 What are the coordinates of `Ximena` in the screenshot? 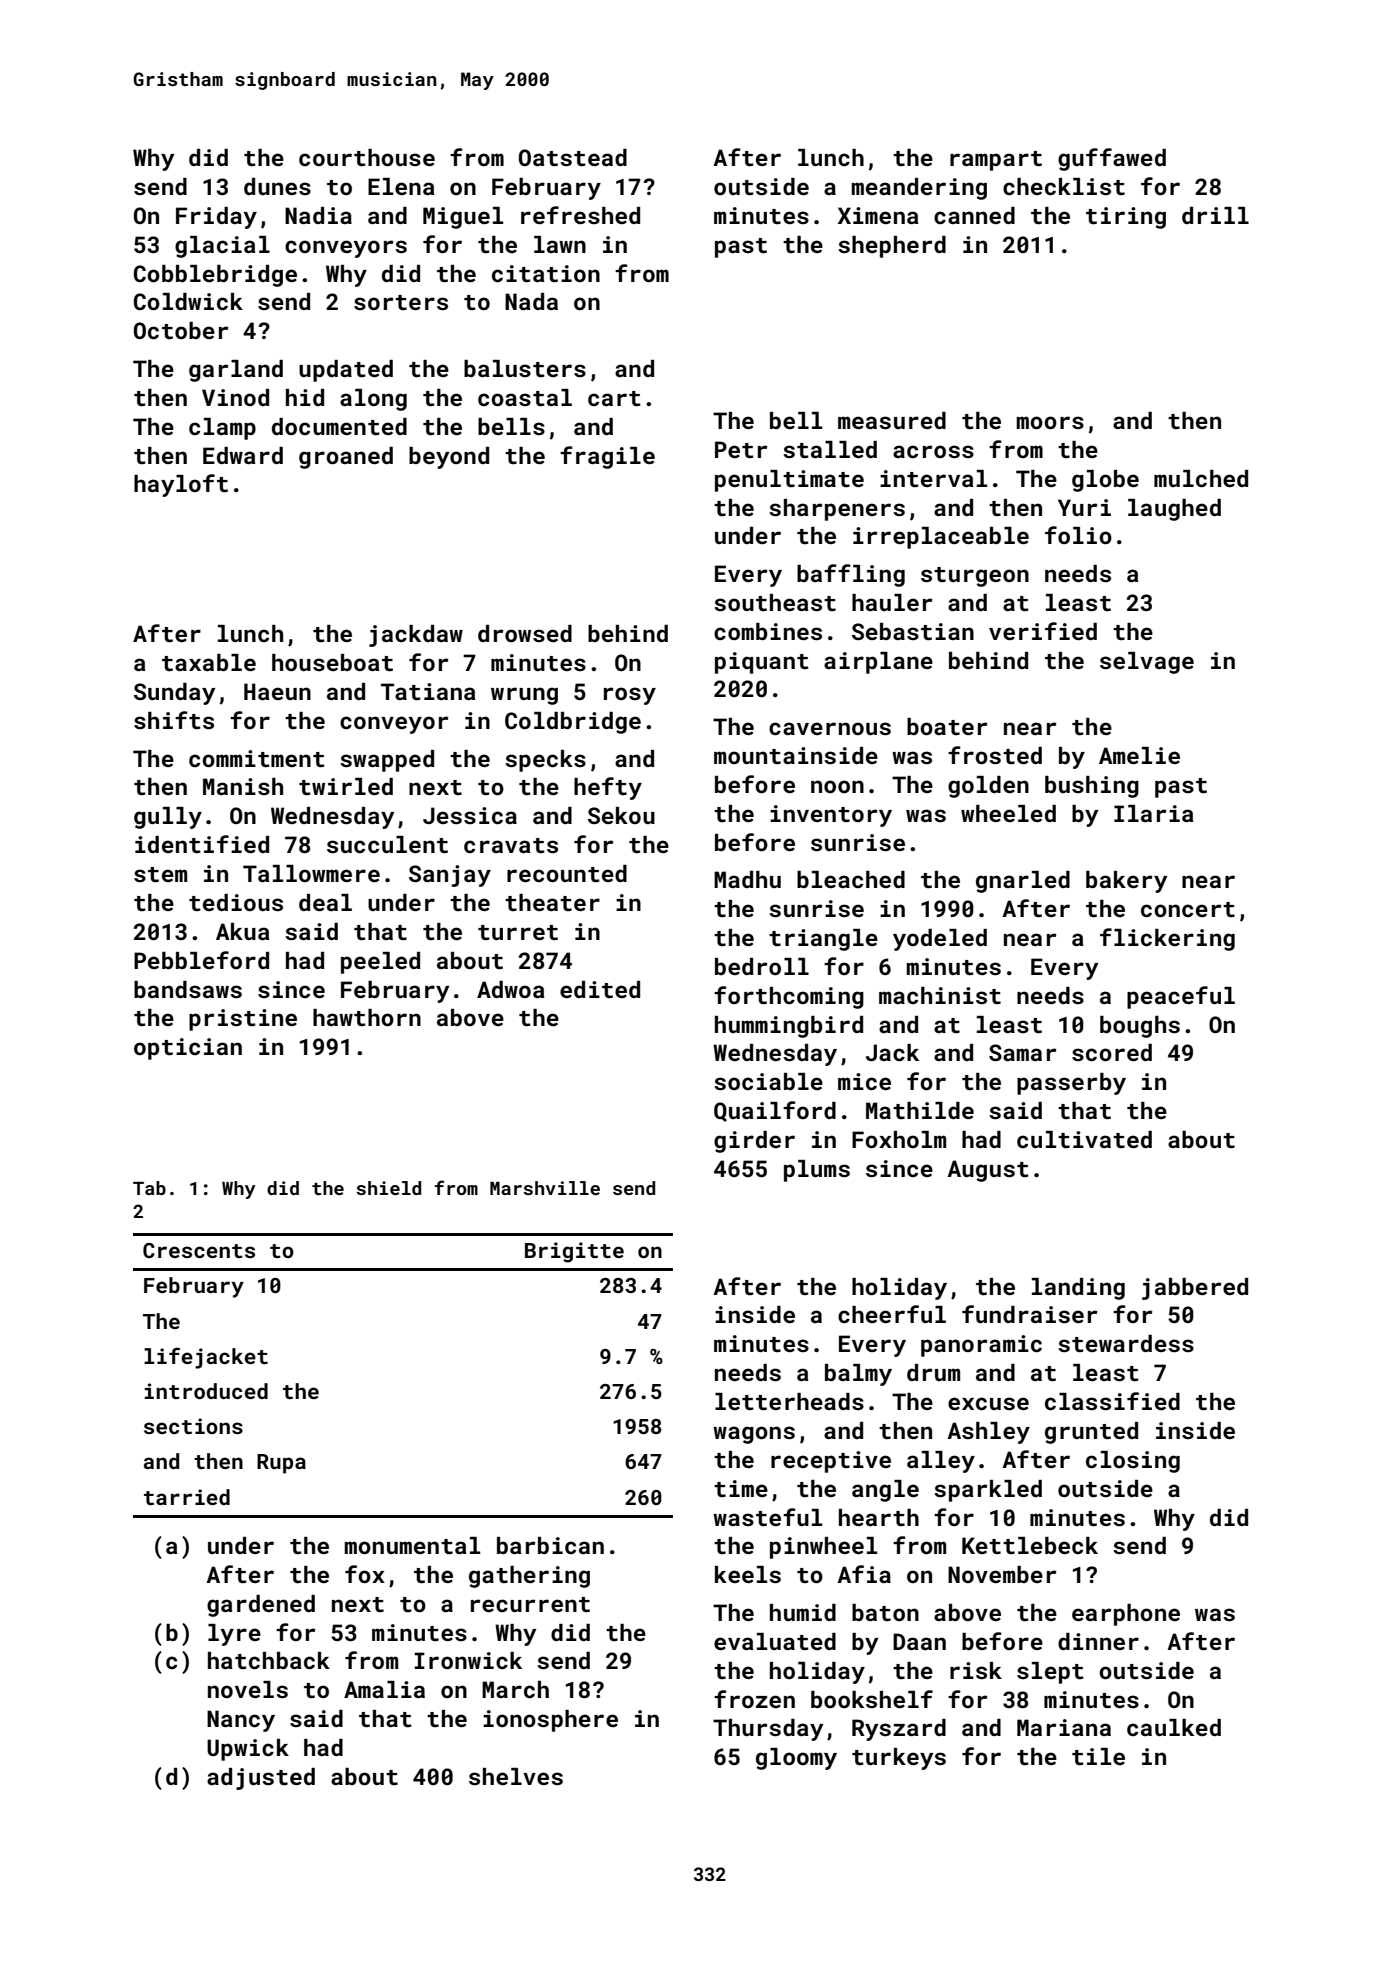 It's located at (878, 215).
